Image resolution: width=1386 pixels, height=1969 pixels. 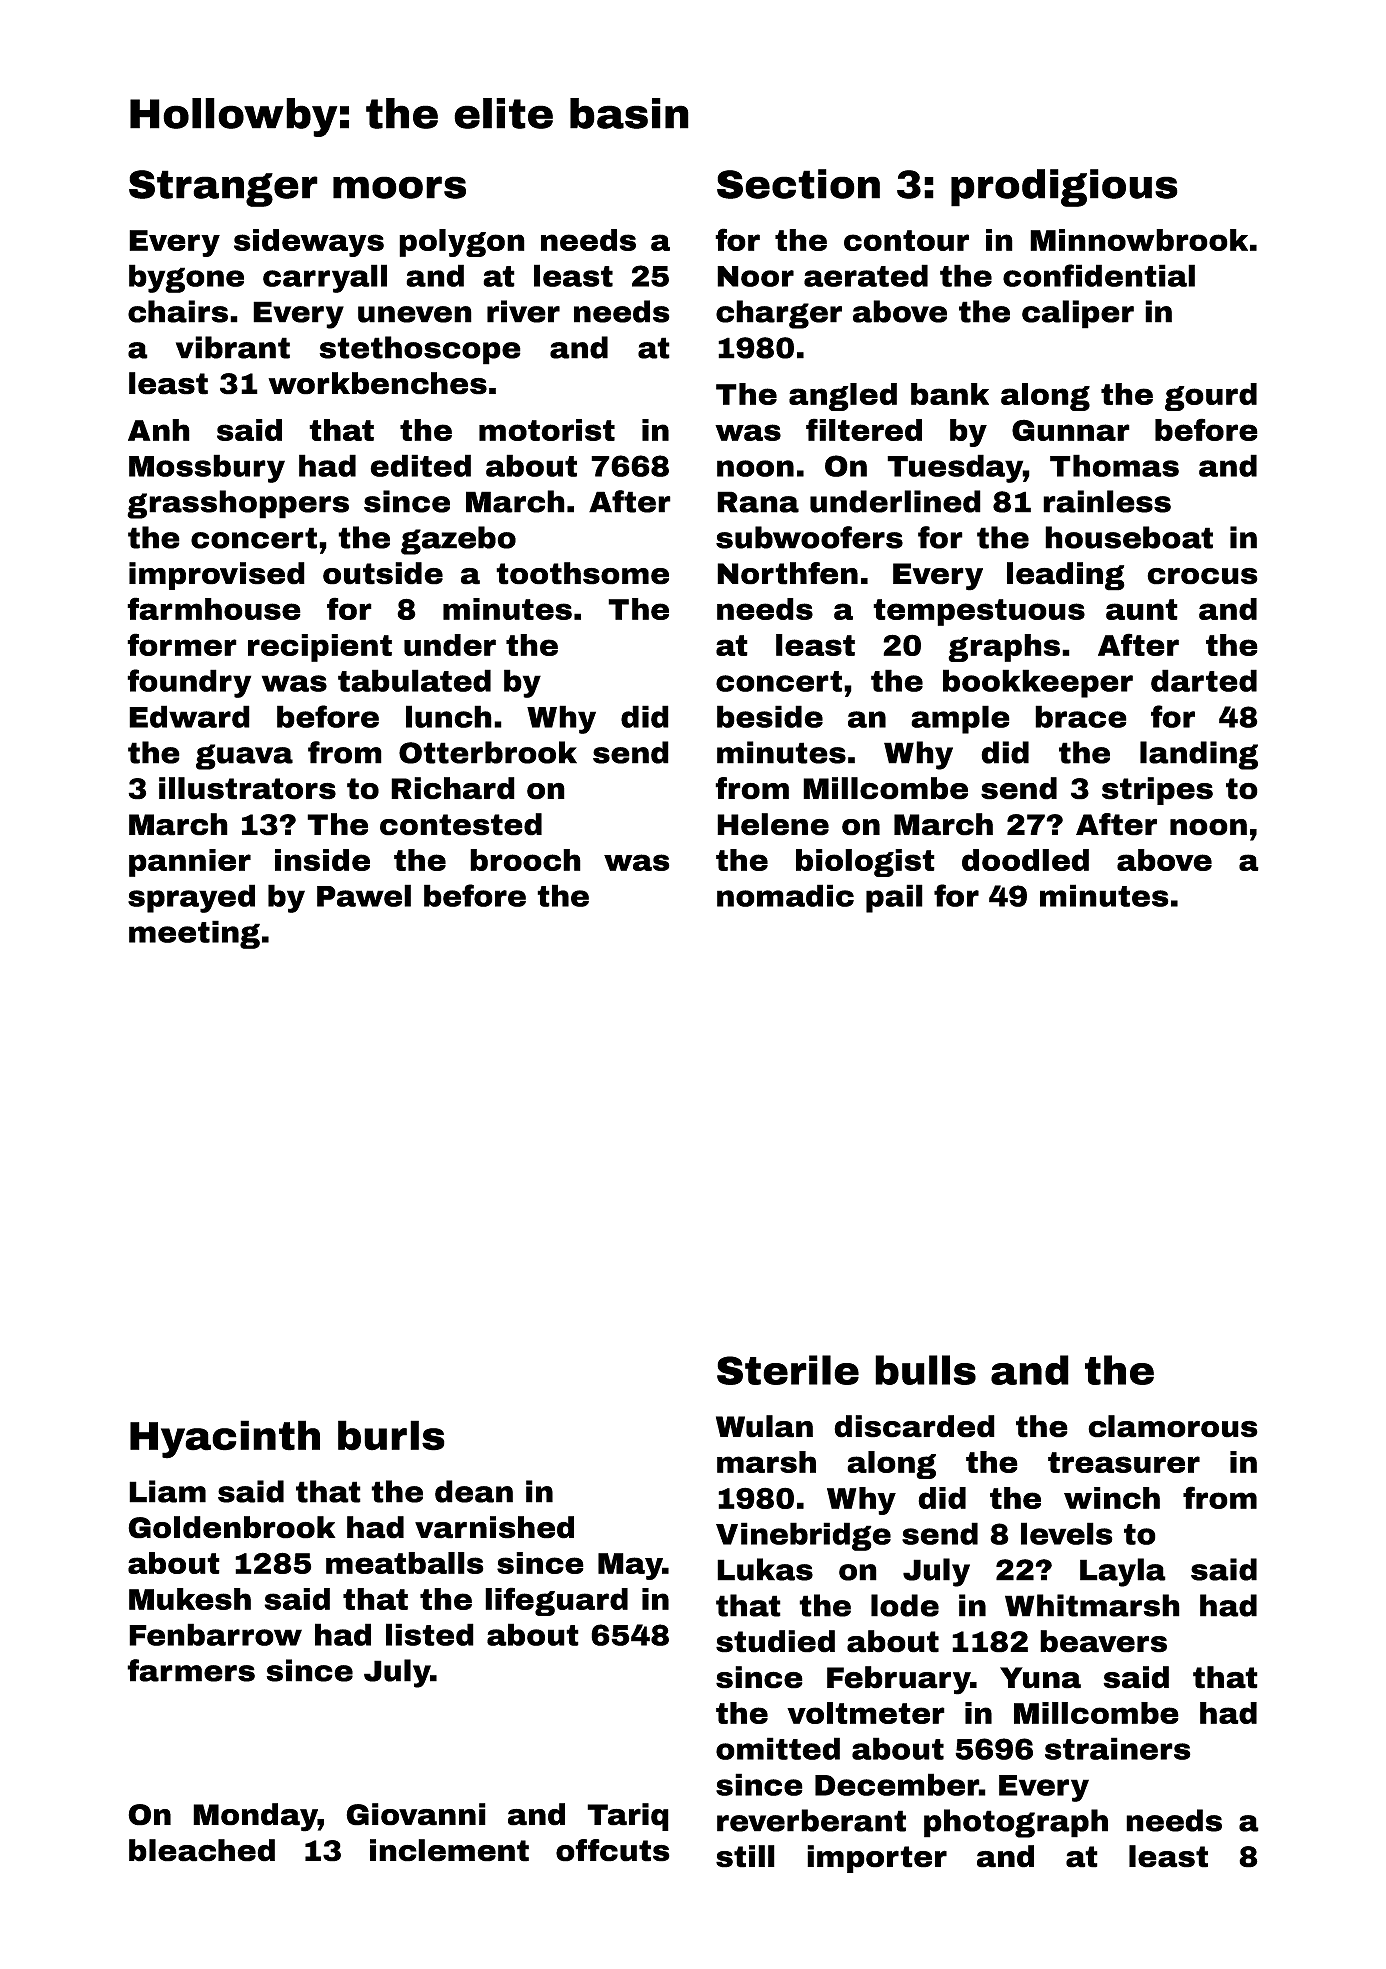 What do you see at coordinates (788, 1370) in the screenshot?
I see `Sterile` at bounding box center [788, 1370].
